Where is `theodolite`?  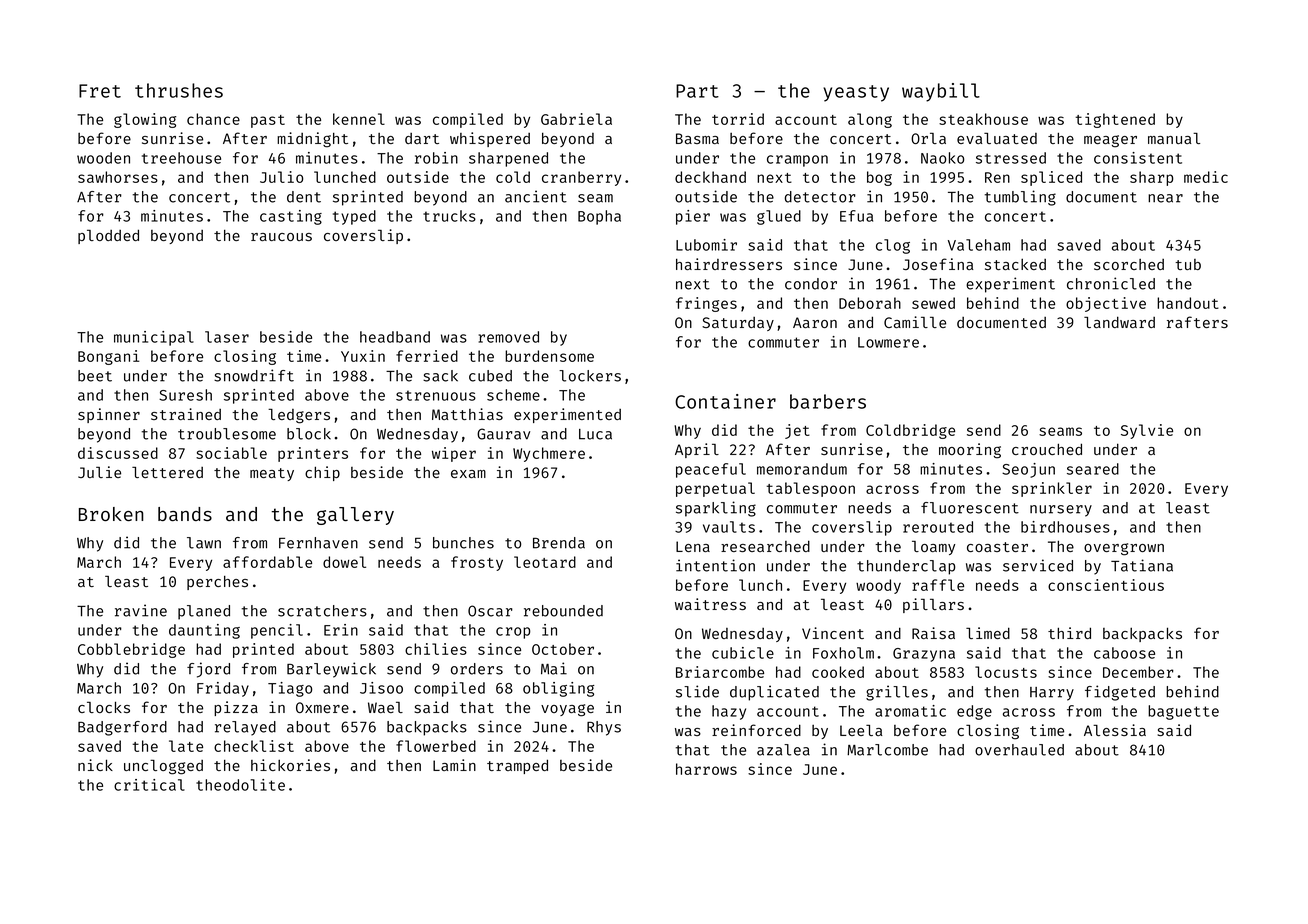
theodolite is located at coordinates (240, 785).
